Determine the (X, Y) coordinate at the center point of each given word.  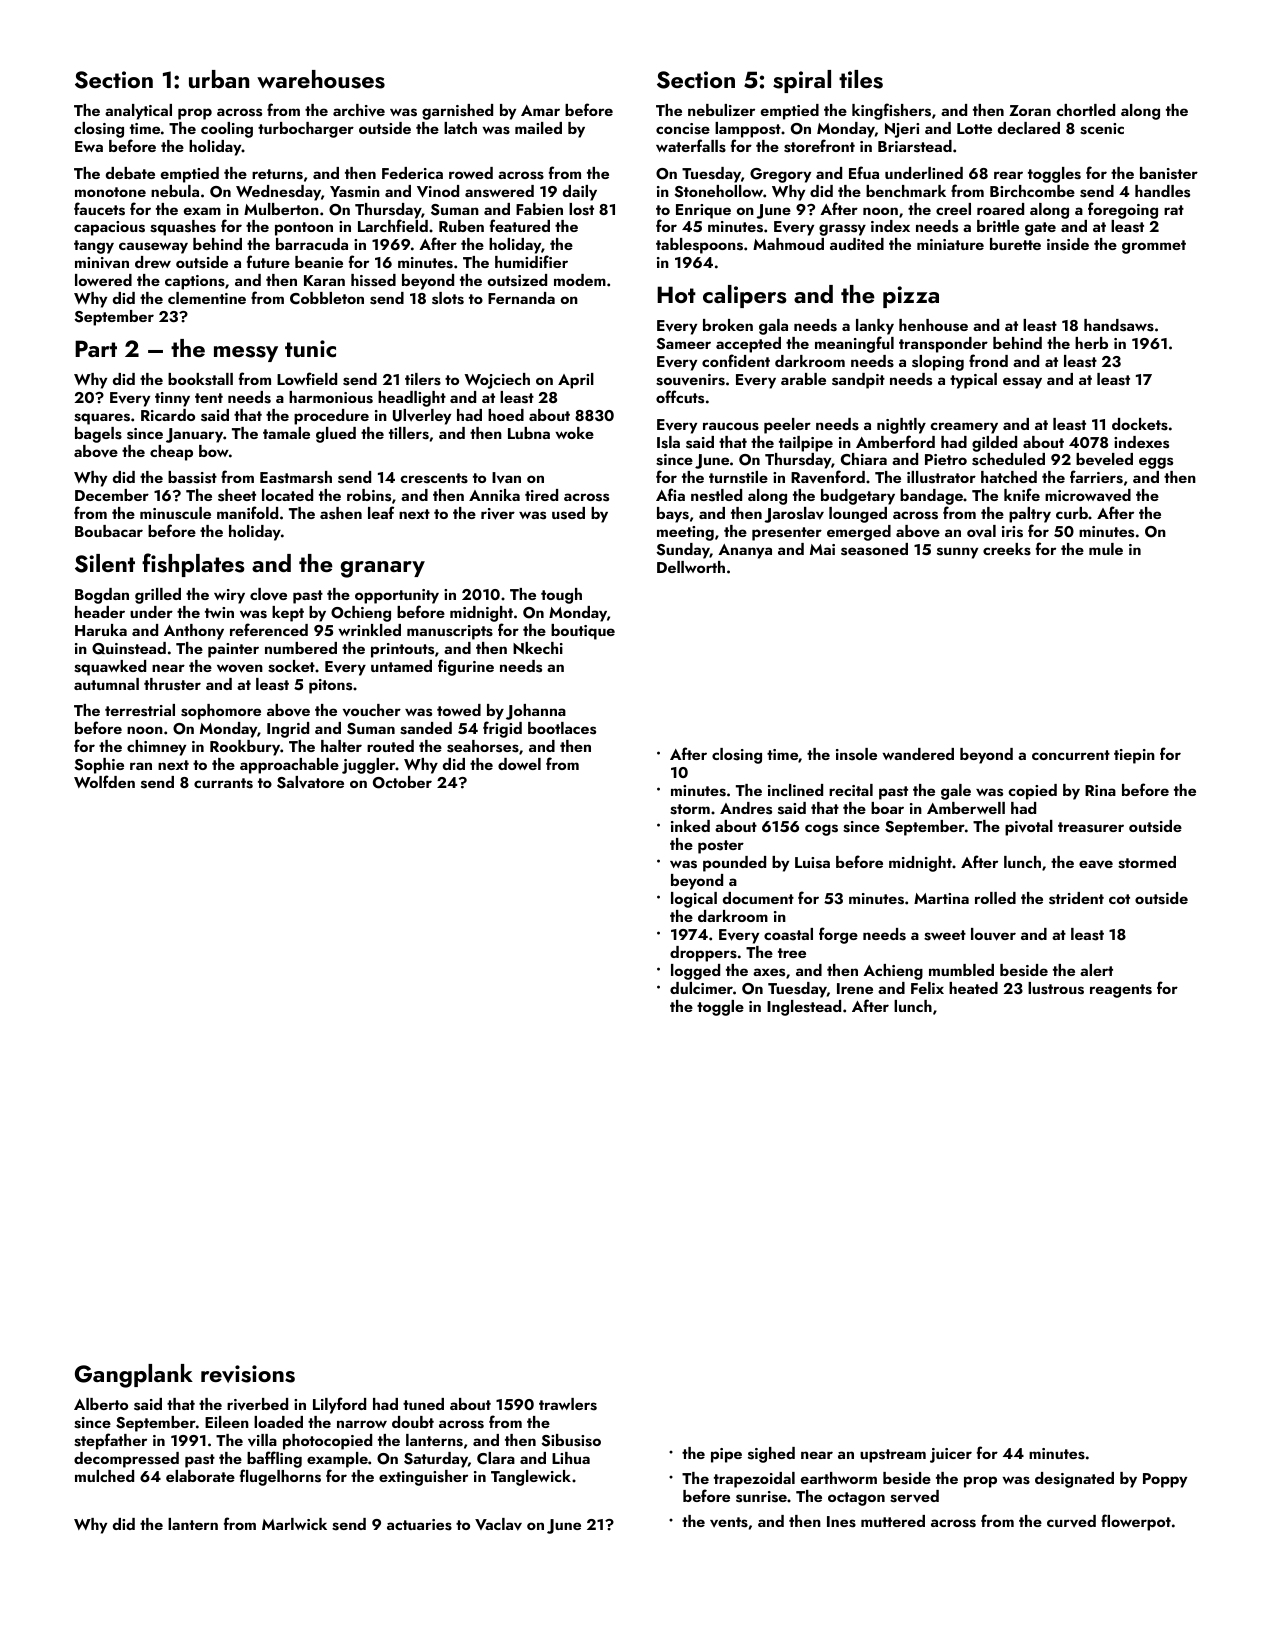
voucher (372, 710)
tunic (310, 348)
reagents (1121, 991)
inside (1068, 244)
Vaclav (498, 1524)
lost (581, 209)
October (402, 782)
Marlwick (294, 1524)
